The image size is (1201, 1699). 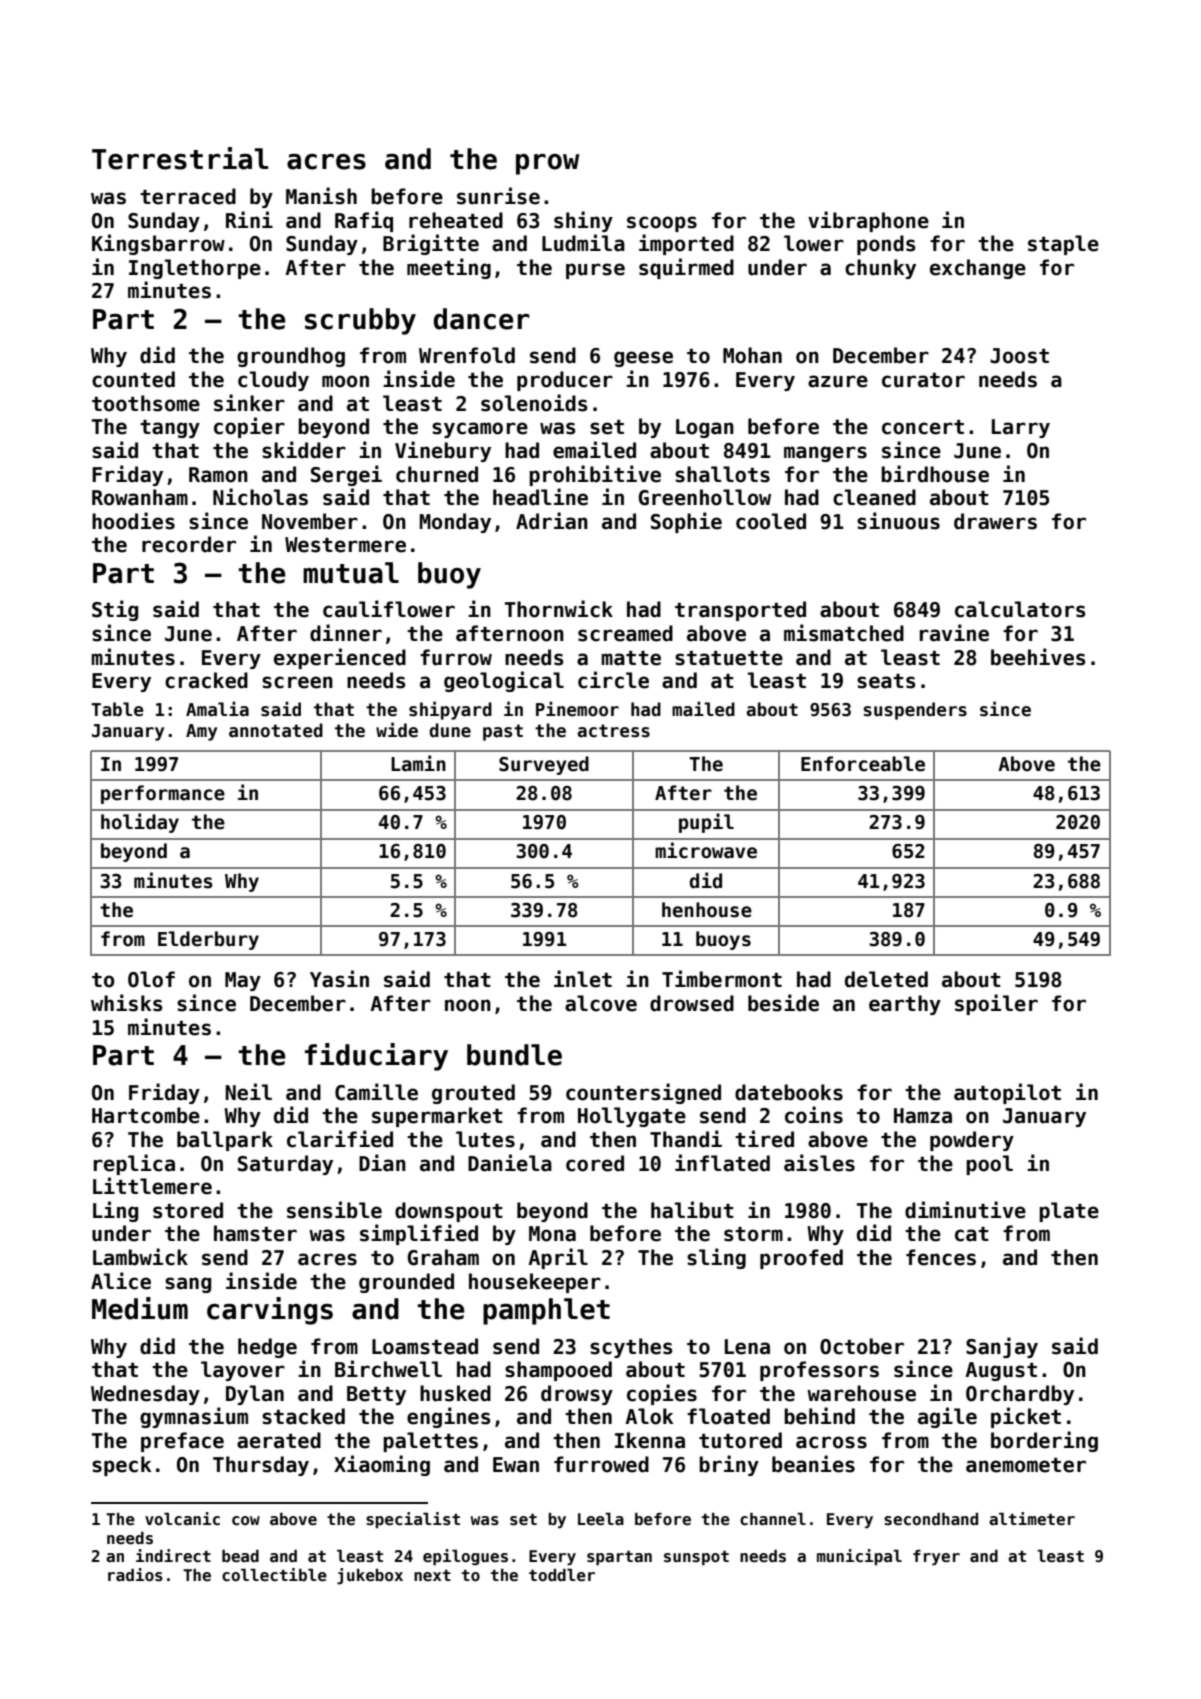 I want to click on recorder, so click(x=189, y=544).
